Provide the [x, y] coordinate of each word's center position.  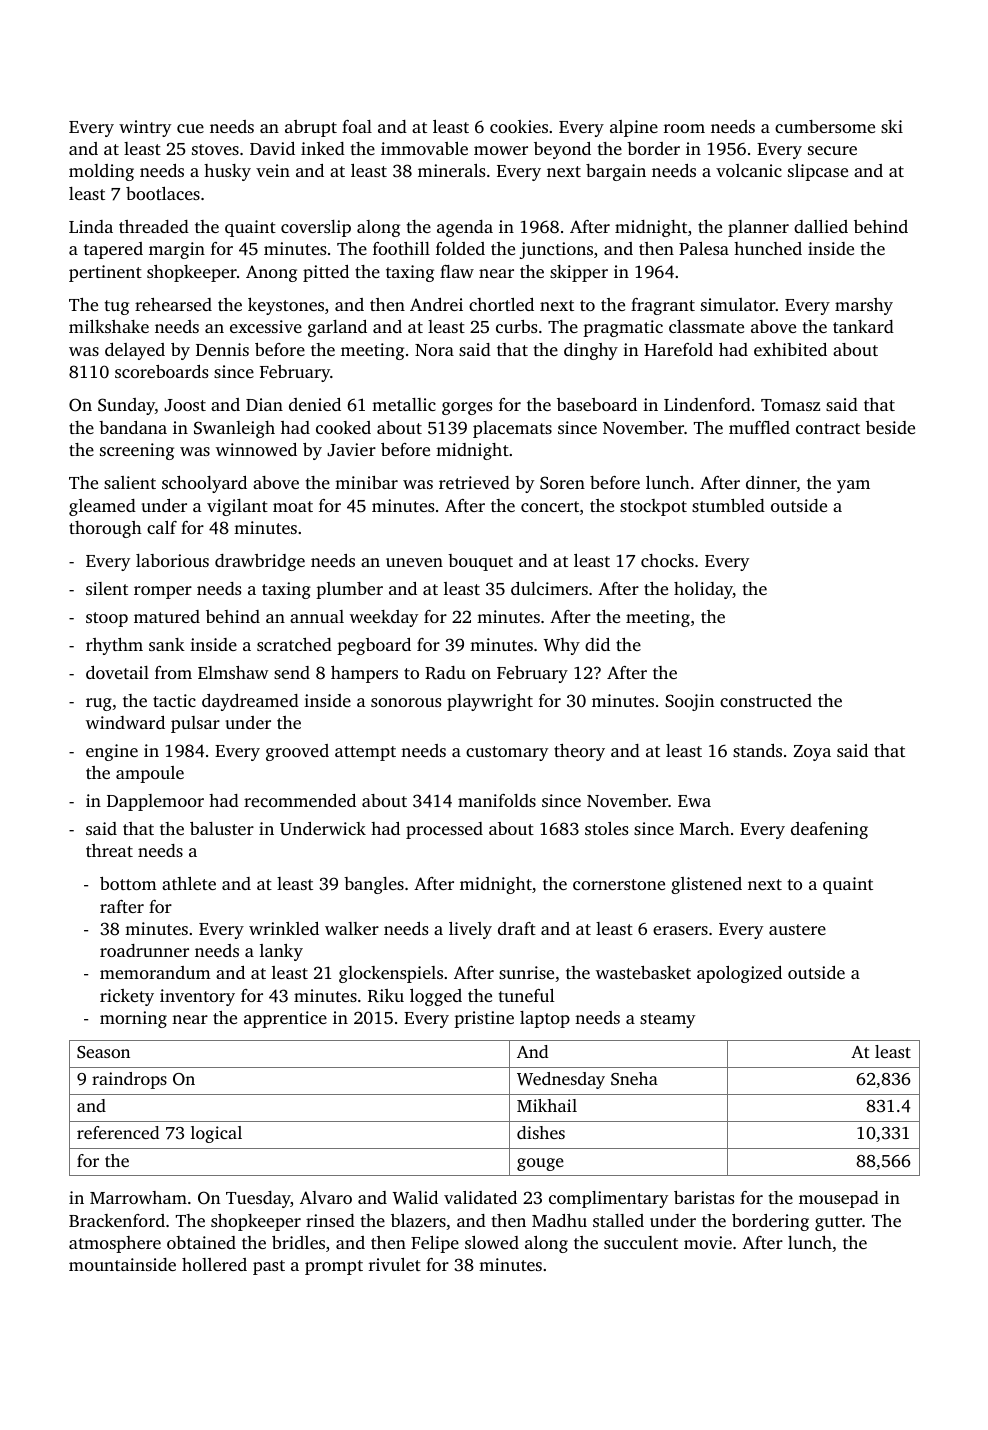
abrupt [311, 128]
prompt [334, 1267]
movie [708, 1242]
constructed [766, 700]
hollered [214, 1264]
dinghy [591, 351]
